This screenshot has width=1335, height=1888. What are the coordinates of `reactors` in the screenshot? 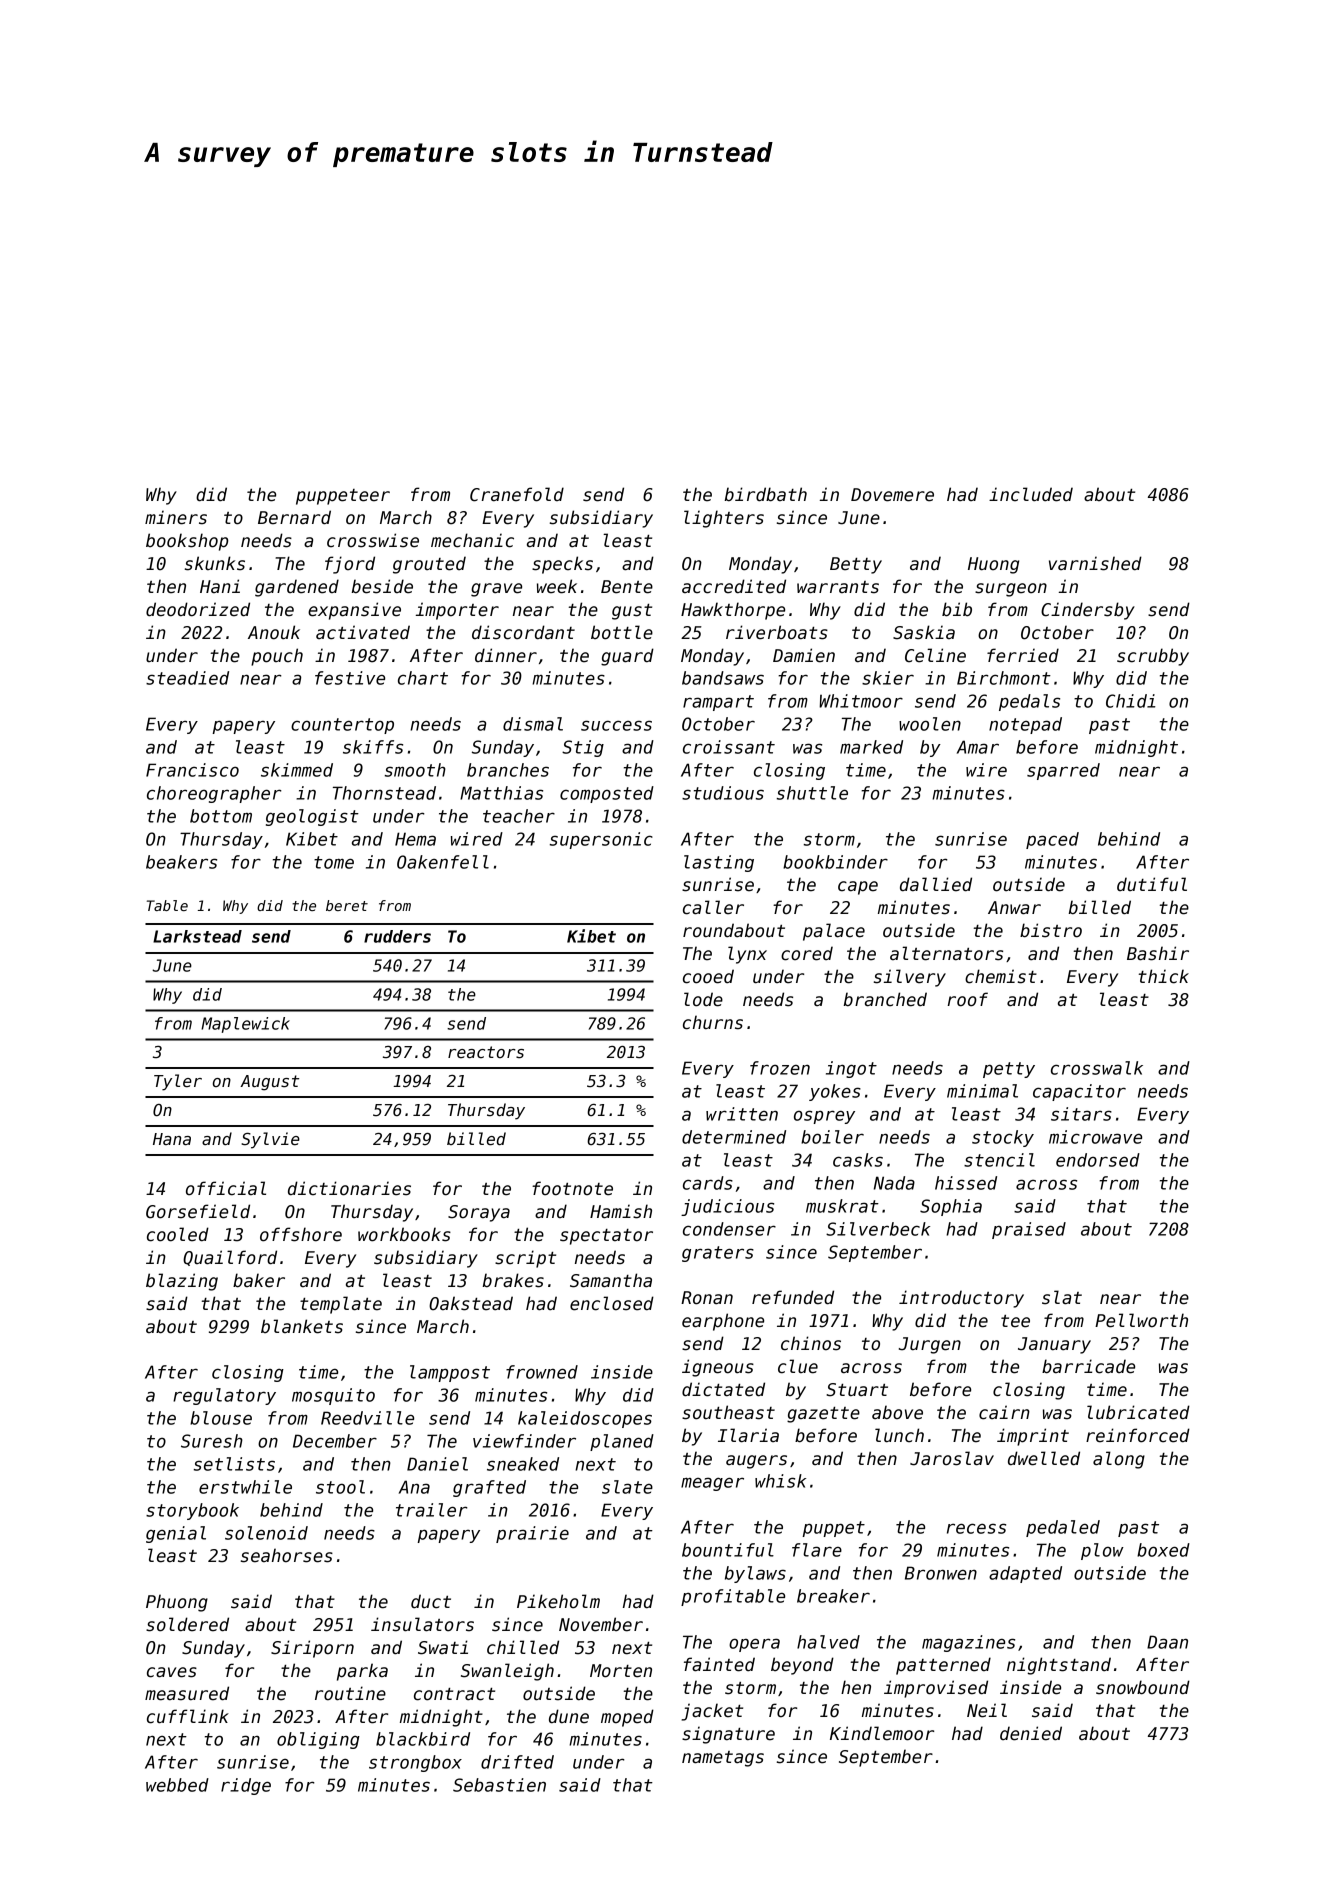 It's located at (486, 1052).
